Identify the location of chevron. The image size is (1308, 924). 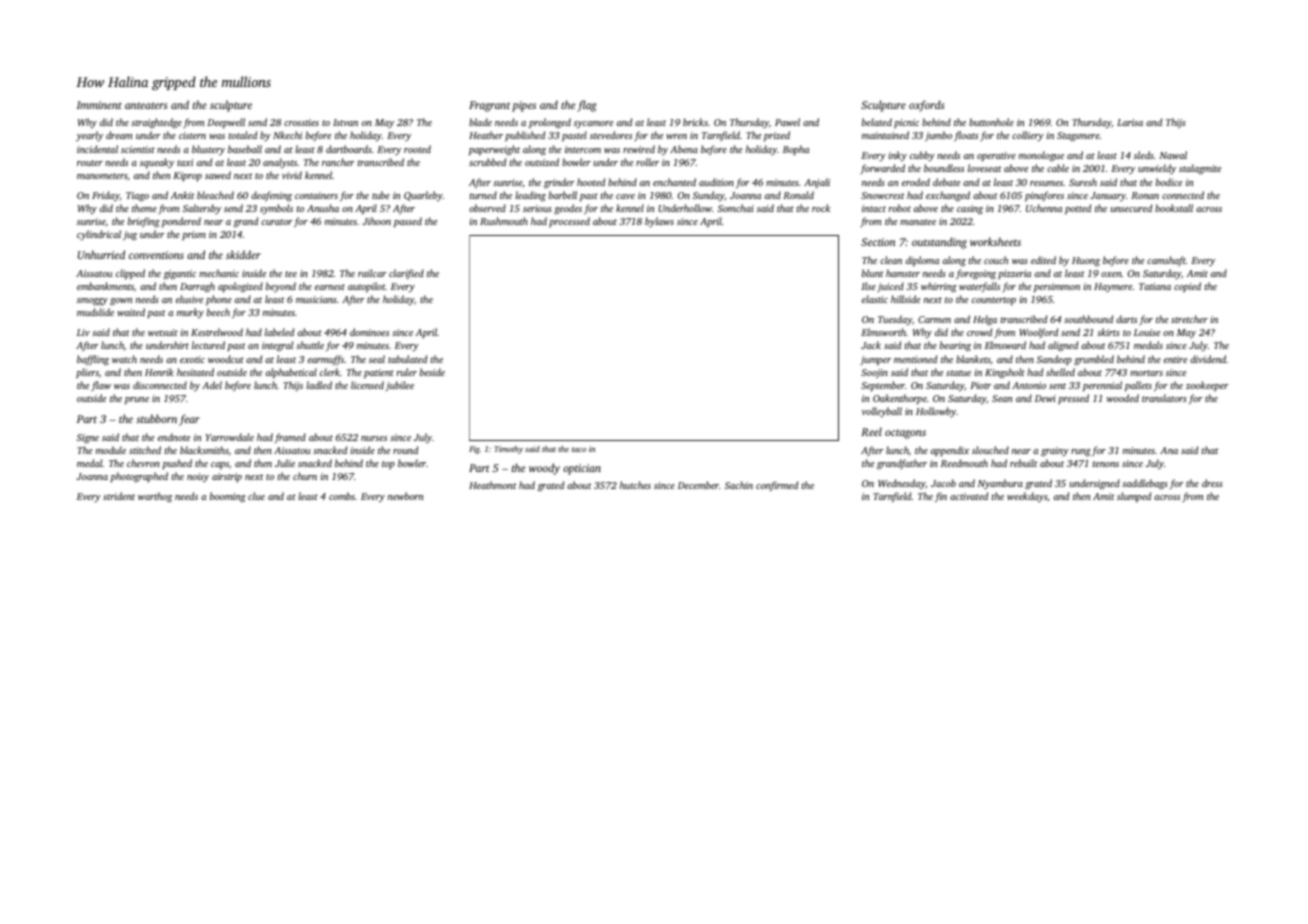
(143, 463).
